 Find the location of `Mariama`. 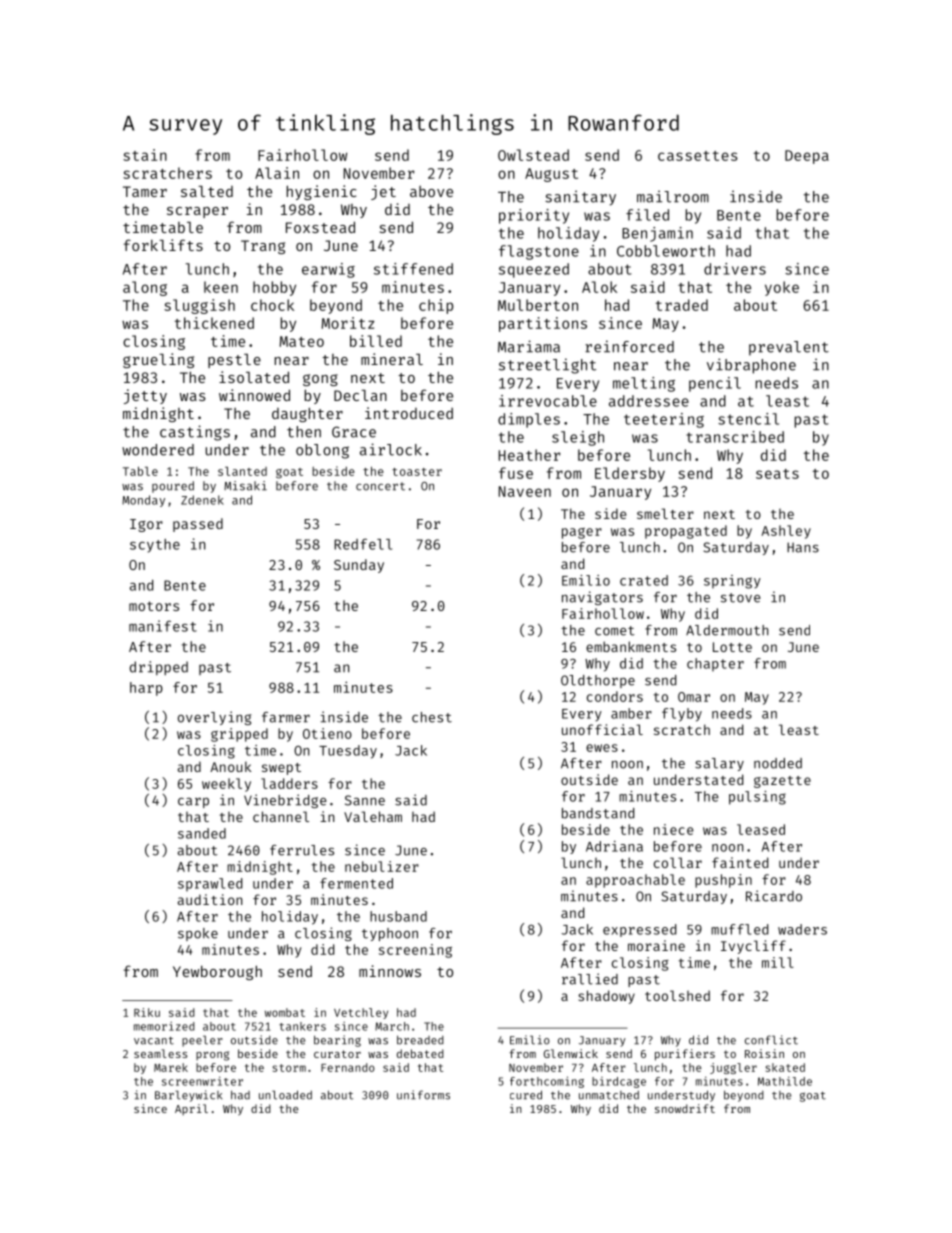

Mariama is located at coordinates (529, 346).
